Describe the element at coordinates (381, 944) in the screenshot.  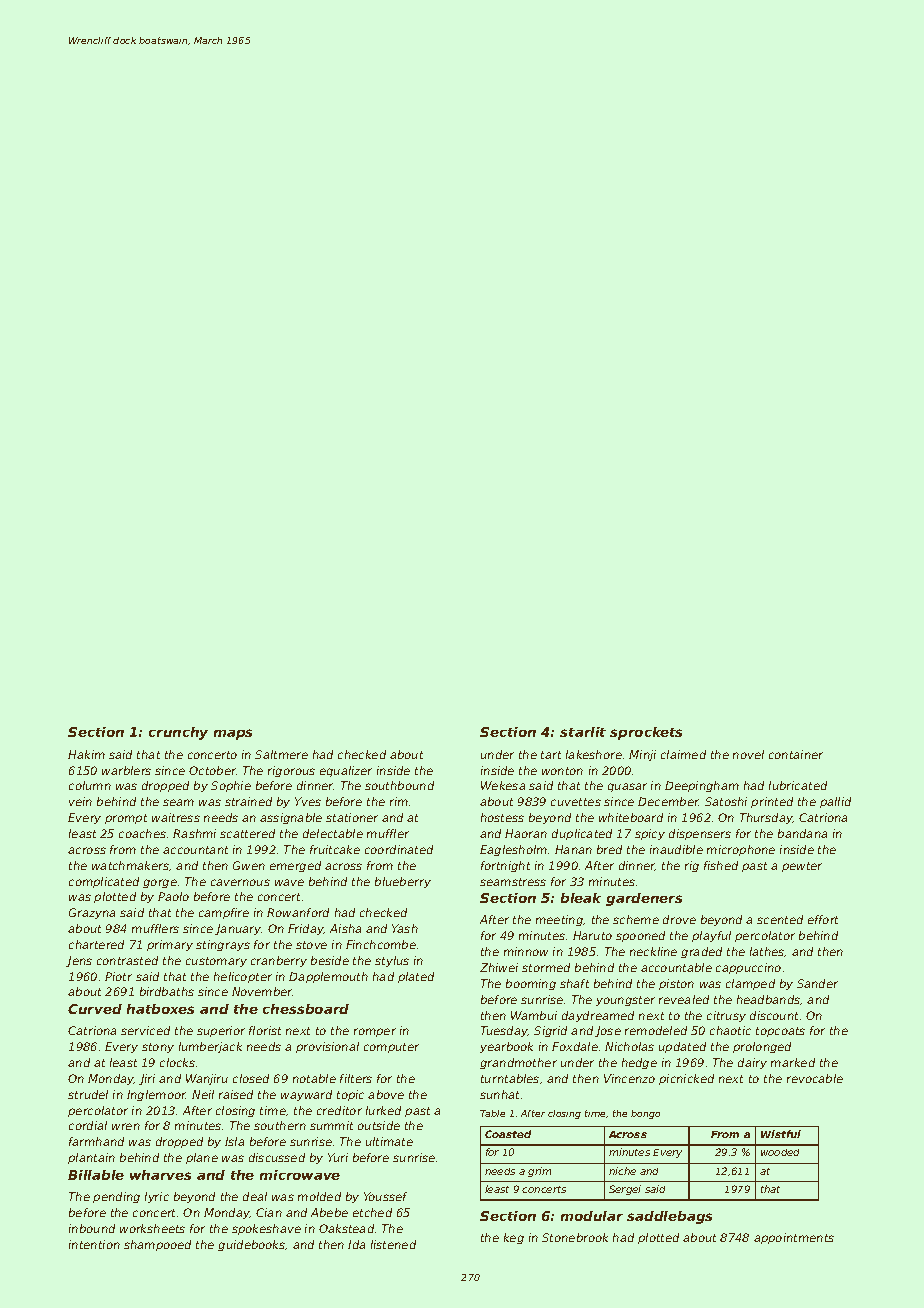
I see `Finchcombe` at that location.
